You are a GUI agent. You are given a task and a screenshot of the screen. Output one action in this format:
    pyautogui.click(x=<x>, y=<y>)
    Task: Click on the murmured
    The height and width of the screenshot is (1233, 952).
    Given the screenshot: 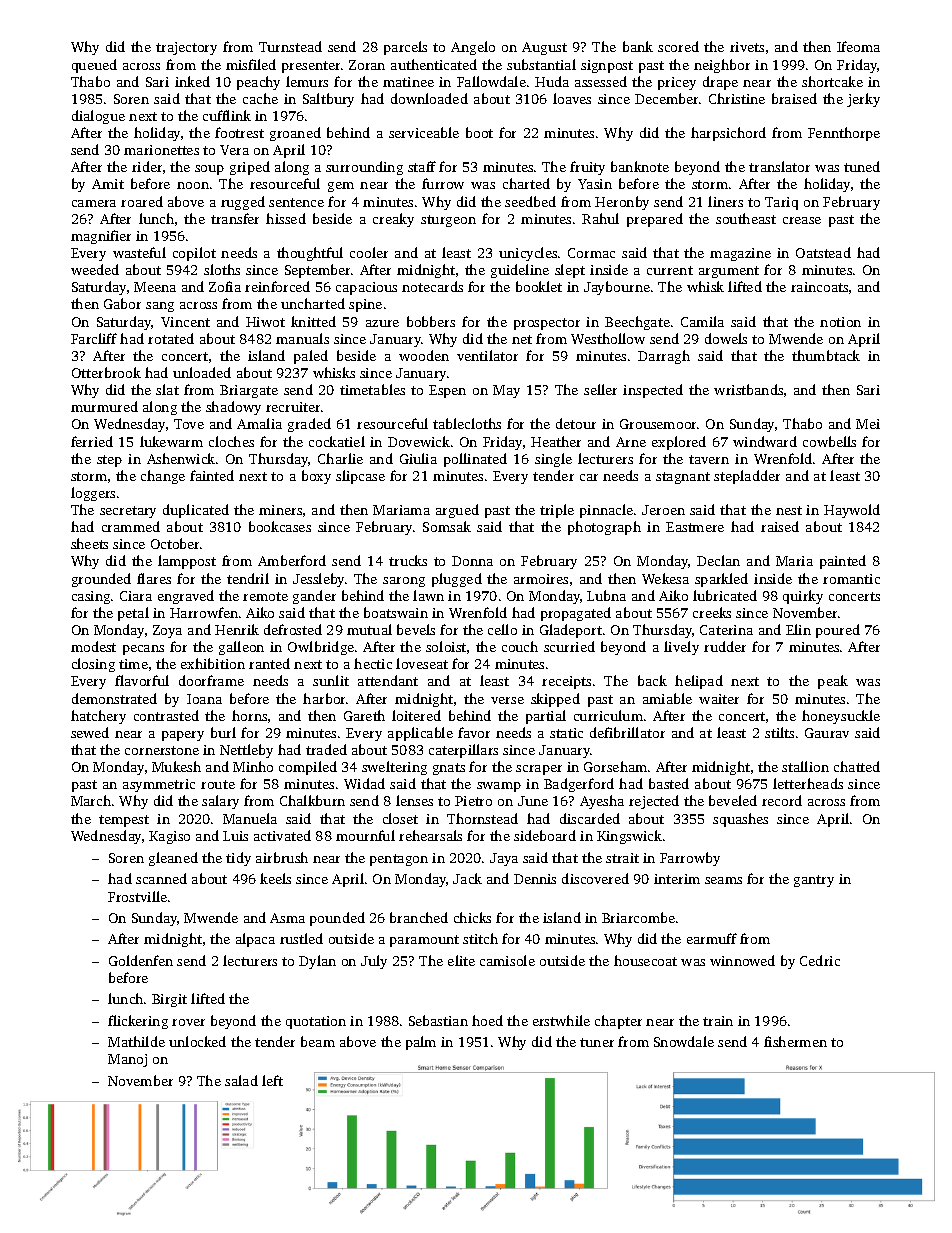 What is the action you would take?
    pyautogui.click(x=104, y=406)
